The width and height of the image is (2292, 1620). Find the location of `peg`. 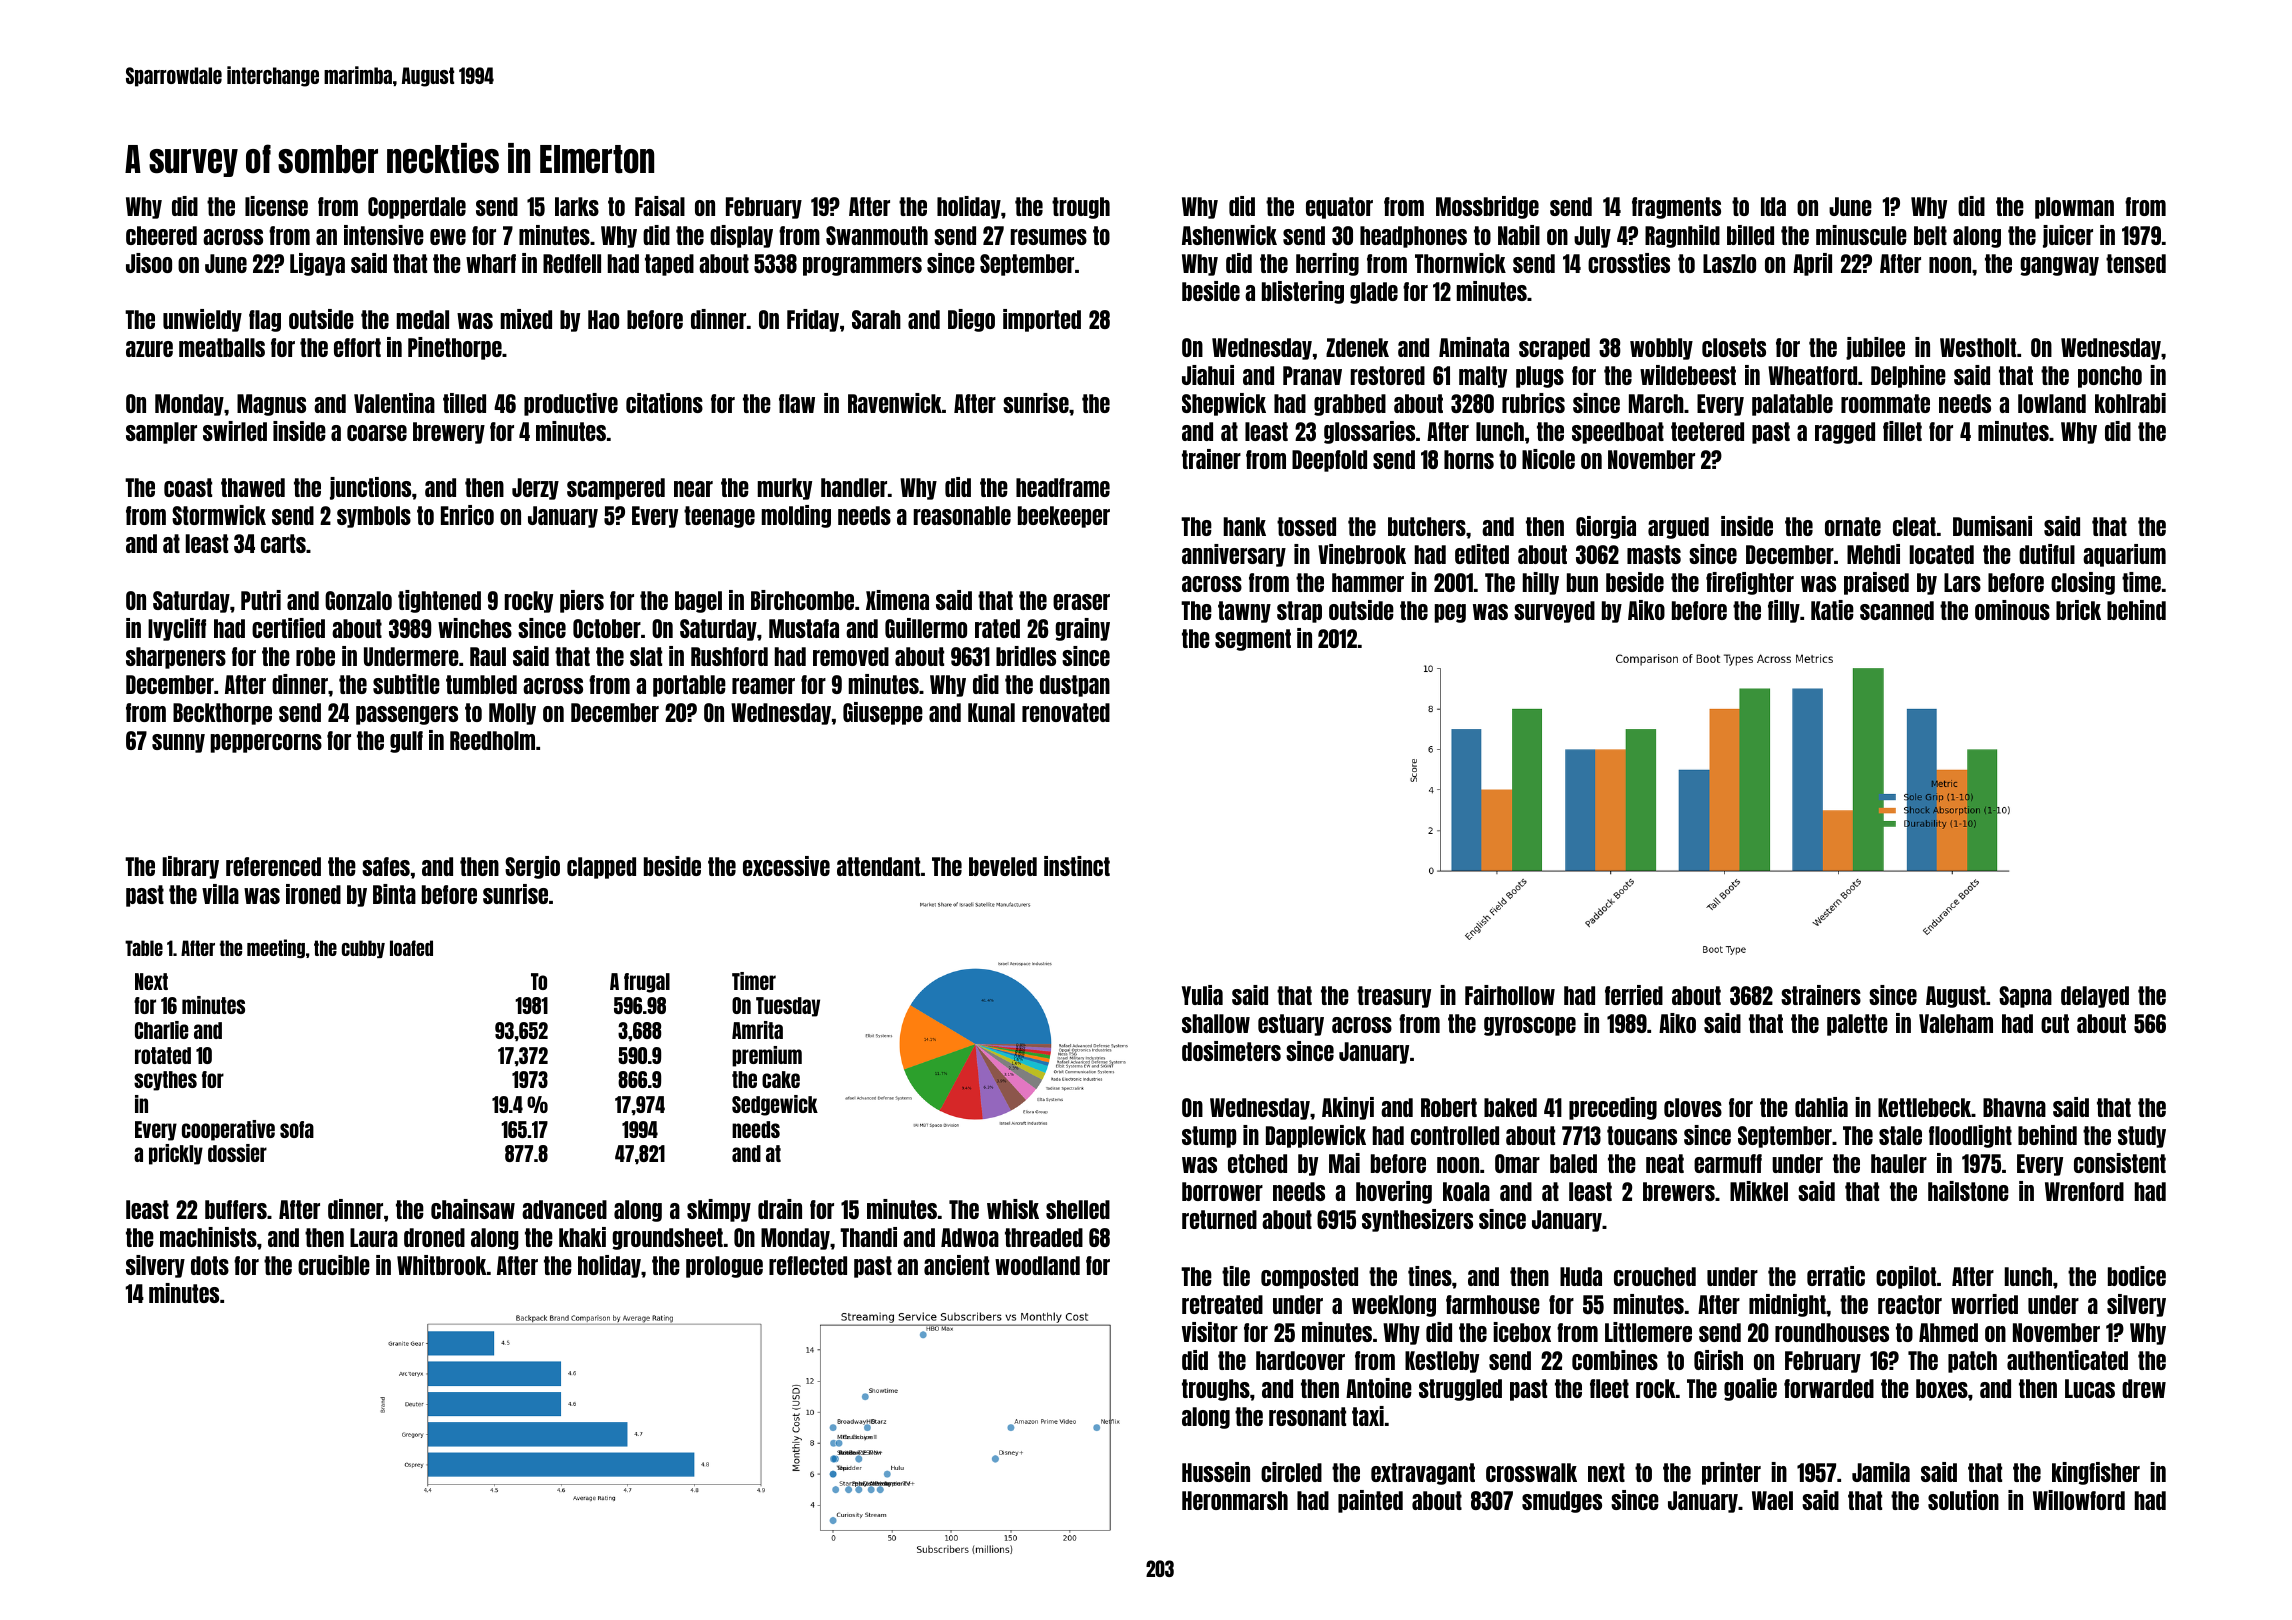

peg is located at coordinates (1450, 613).
